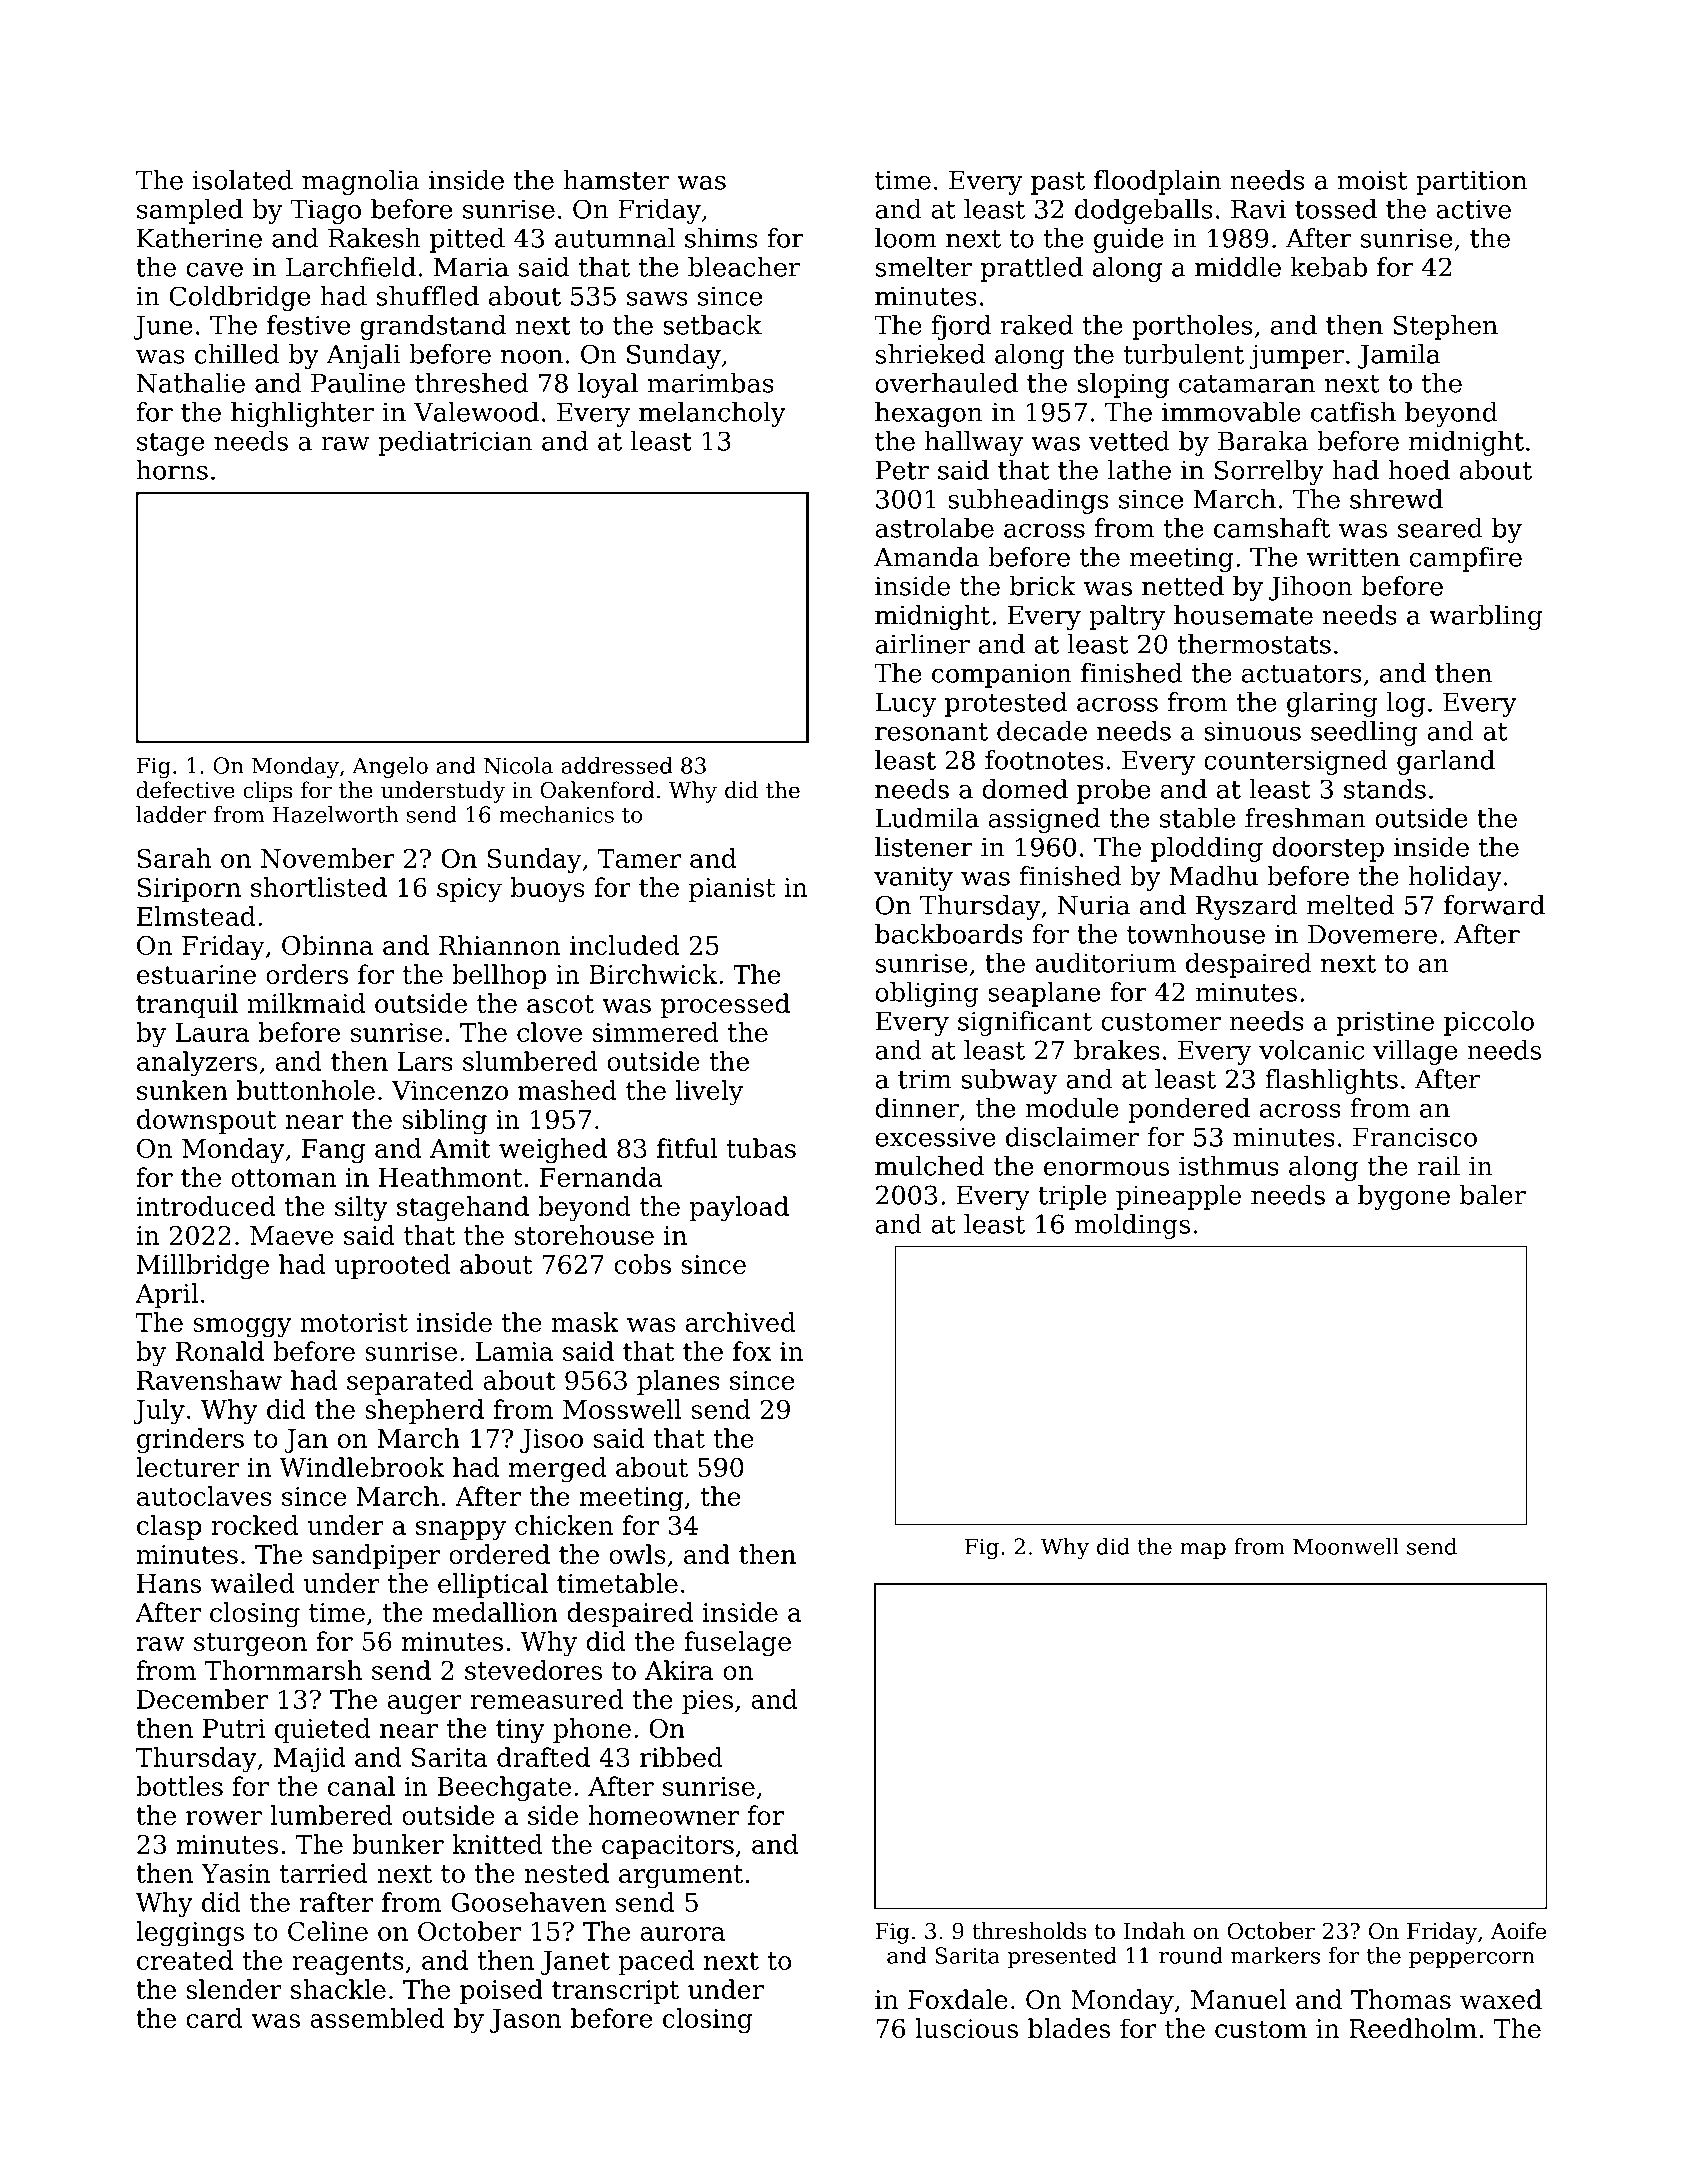 The width and height of the screenshot is (1683, 2178). What do you see at coordinates (214, 2018) in the screenshot?
I see `card` at bounding box center [214, 2018].
